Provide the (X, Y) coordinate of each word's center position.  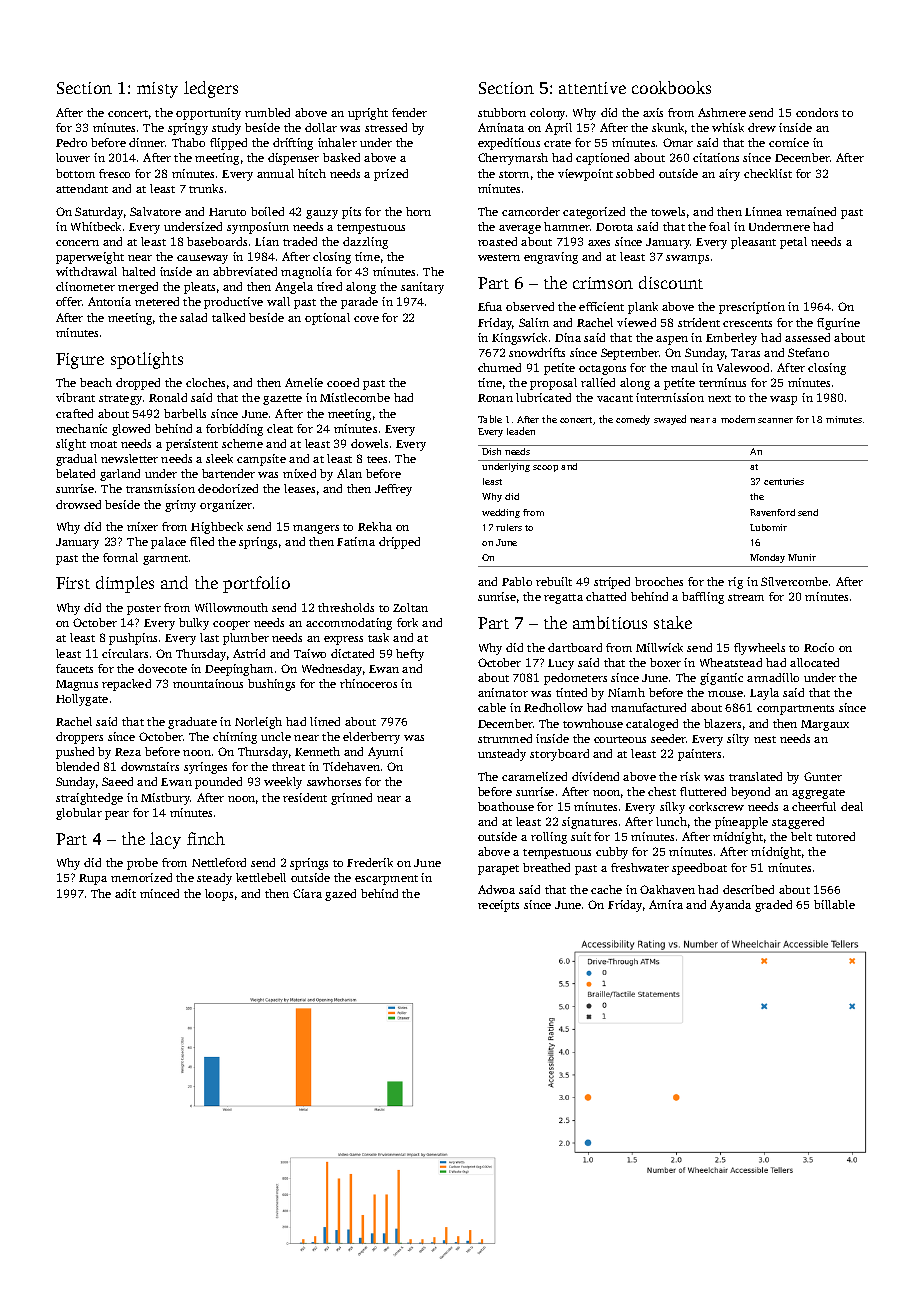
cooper (231, 625)
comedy (633, 420)
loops (219, 895)
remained (811, 211)
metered (157, 301)
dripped (399, 543)
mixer (142, 526)
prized (391, 175)
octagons (602, 370)
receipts (498, 906)
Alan (349, 473)
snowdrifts (537, 352)
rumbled (267, 112)
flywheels (759, 649)
